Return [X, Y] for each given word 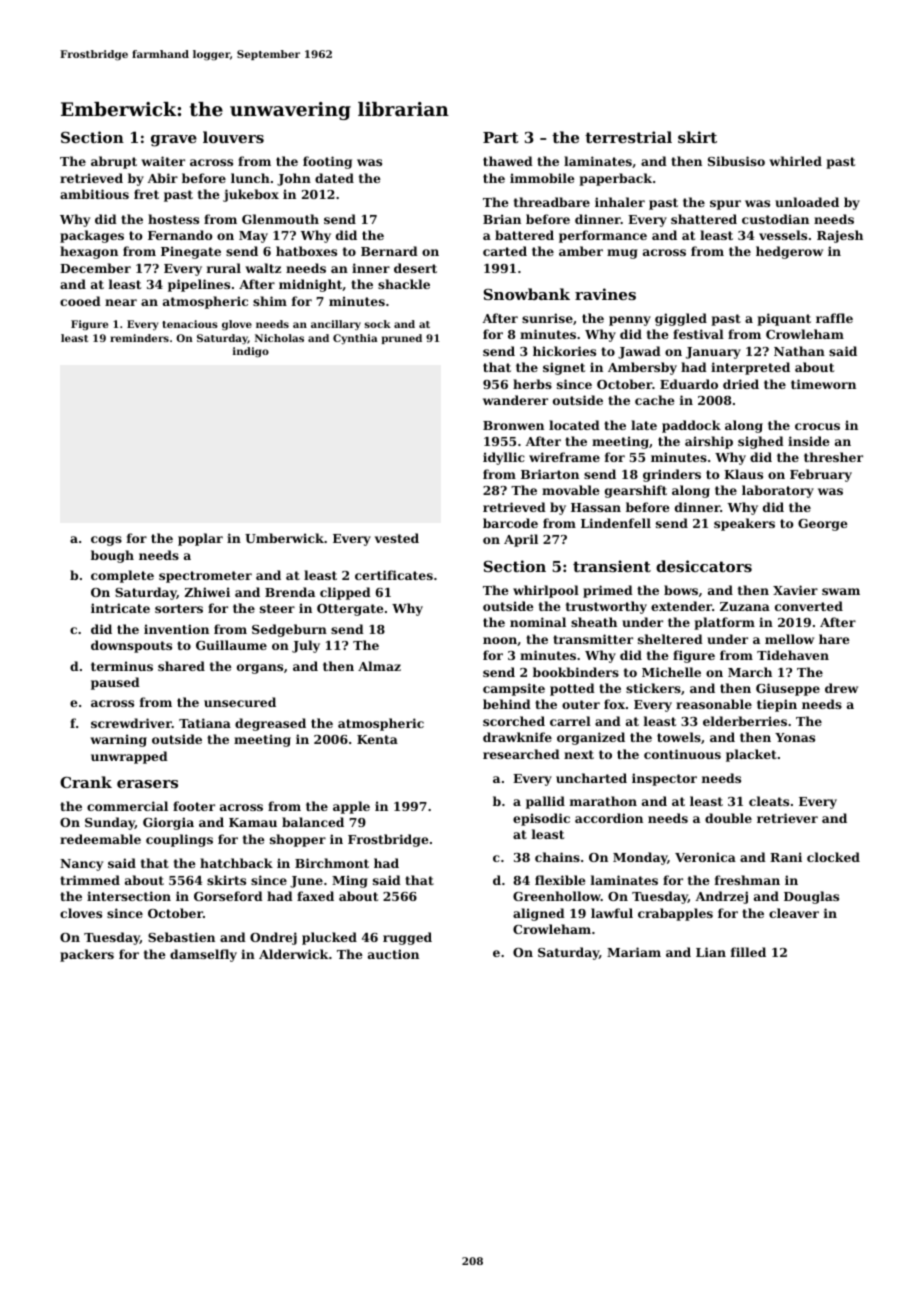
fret [146, 194]
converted [809, 606]
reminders [139, 338]
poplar [200, 539]
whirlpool [546, 591]
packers [87, 955]
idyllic [504, 458]
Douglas [811, 897]
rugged [407, 938]
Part [501, 137]
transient [612, 566]
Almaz [379, 666]
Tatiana [205, 723]
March [750, 672]
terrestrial [628, 137]
